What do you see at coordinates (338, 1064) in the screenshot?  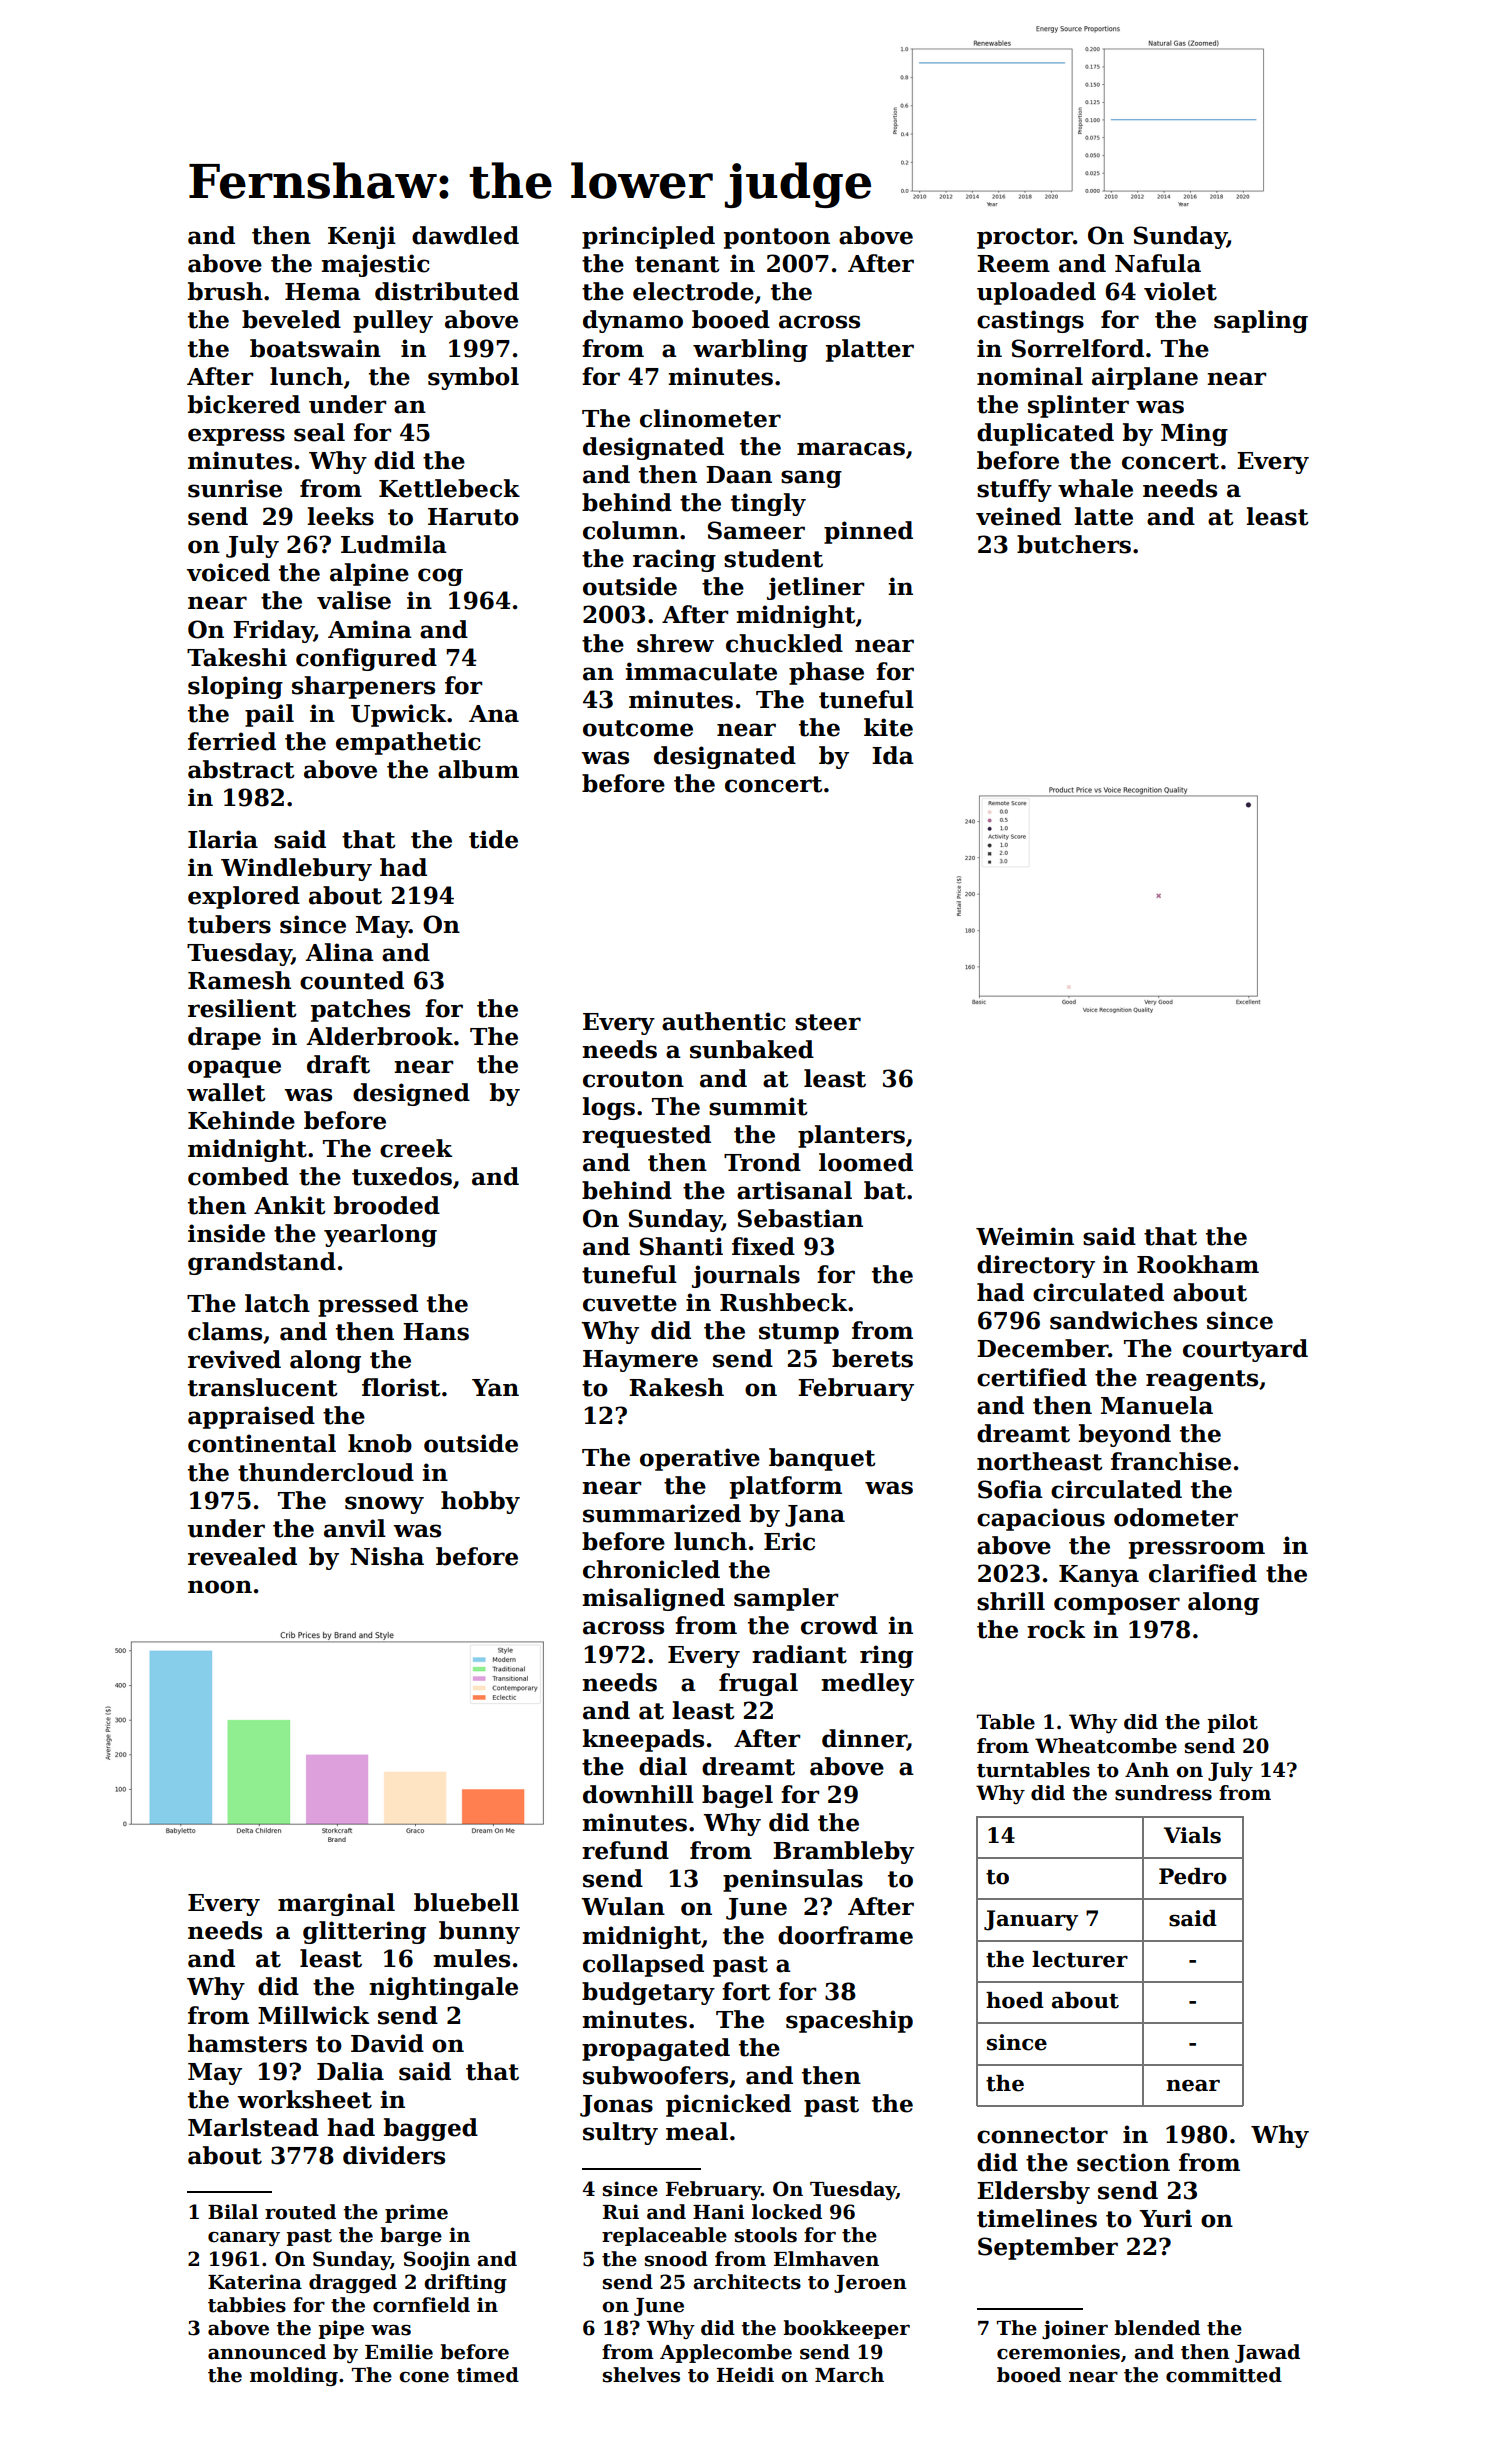 I see `draft` at bounding box center [338, 1064].
